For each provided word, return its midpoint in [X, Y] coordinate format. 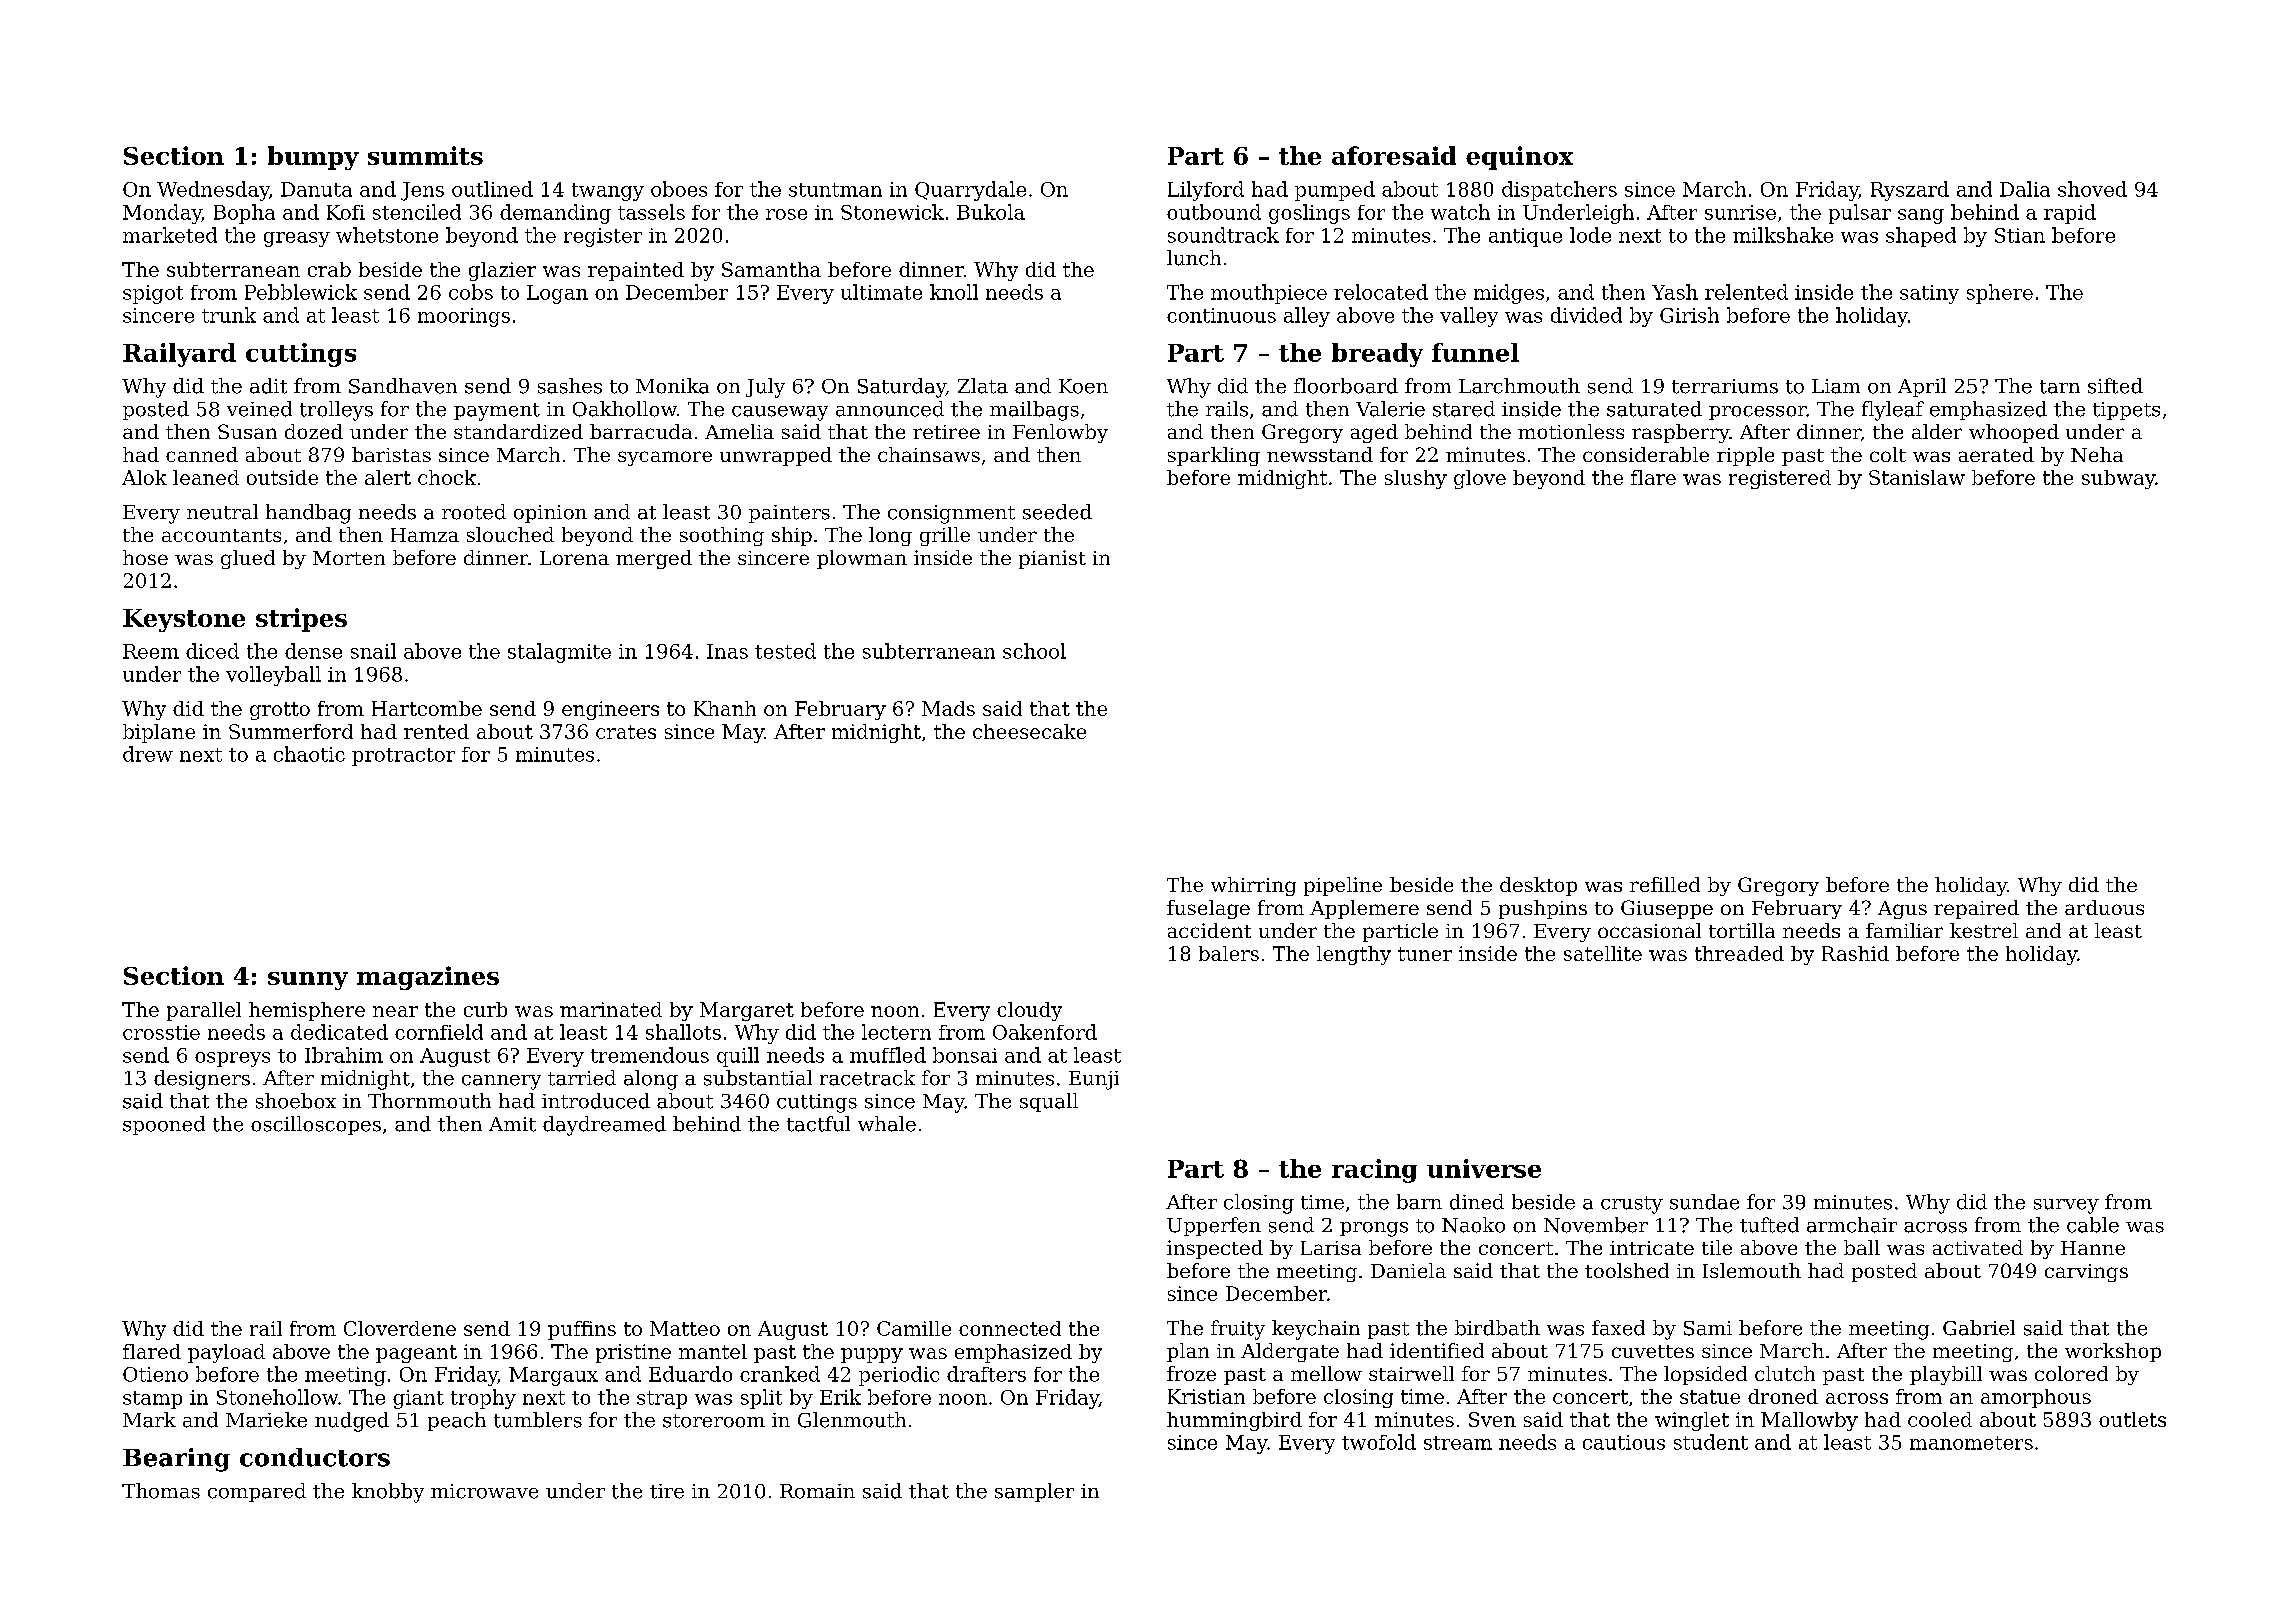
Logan [557, 294]
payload [226, 1353]
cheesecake [1029, 731]
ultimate [881, 292]
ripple [1745, 456]
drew [148, 754]
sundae [1704, 1202]
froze [1191, 1373]
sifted [2115, 386]
